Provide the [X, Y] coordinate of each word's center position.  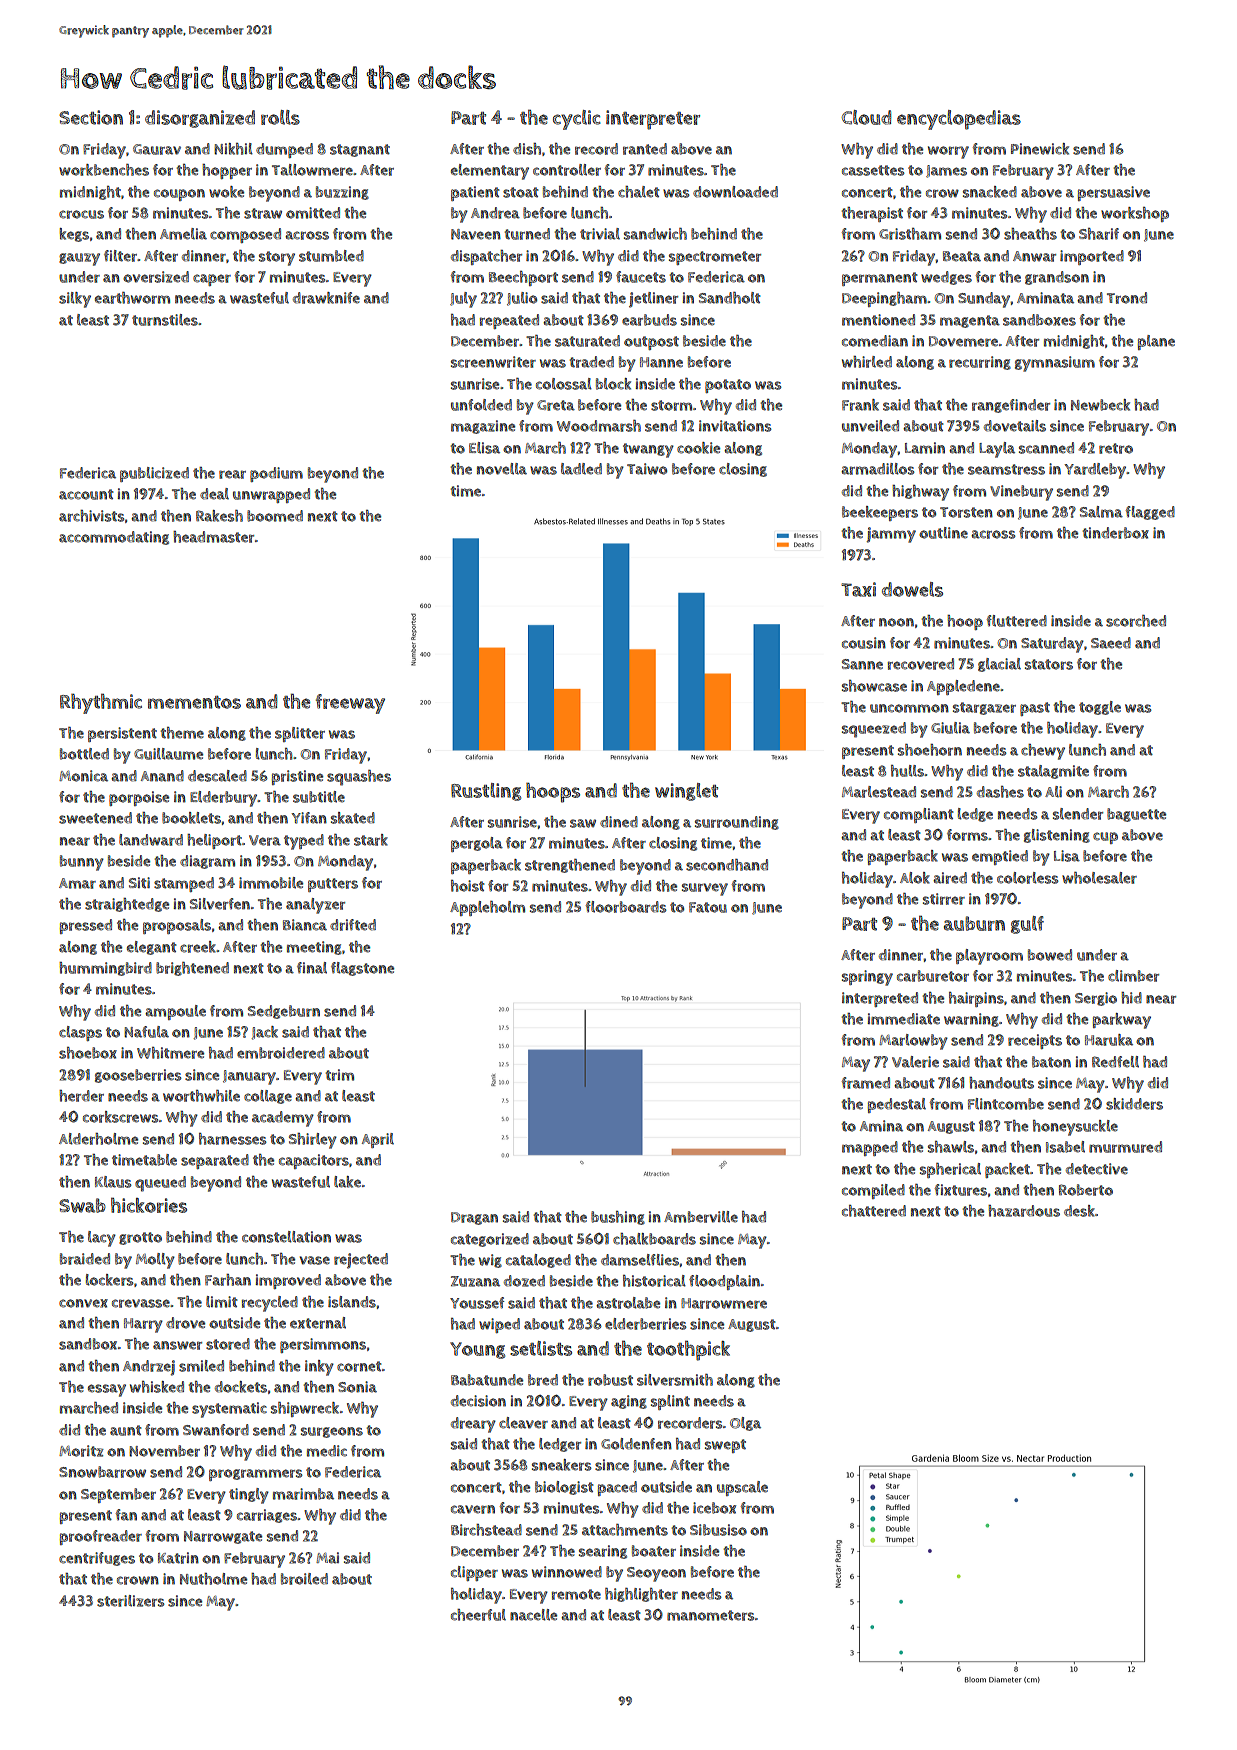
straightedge [127, 905]
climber [1133, 976]
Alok [915, 878]
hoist [468, 886]
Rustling [486, 792]
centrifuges [97, 1559]
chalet [639, 192]
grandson [1057, 278]
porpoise [139, 798]
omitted [313, 213]
